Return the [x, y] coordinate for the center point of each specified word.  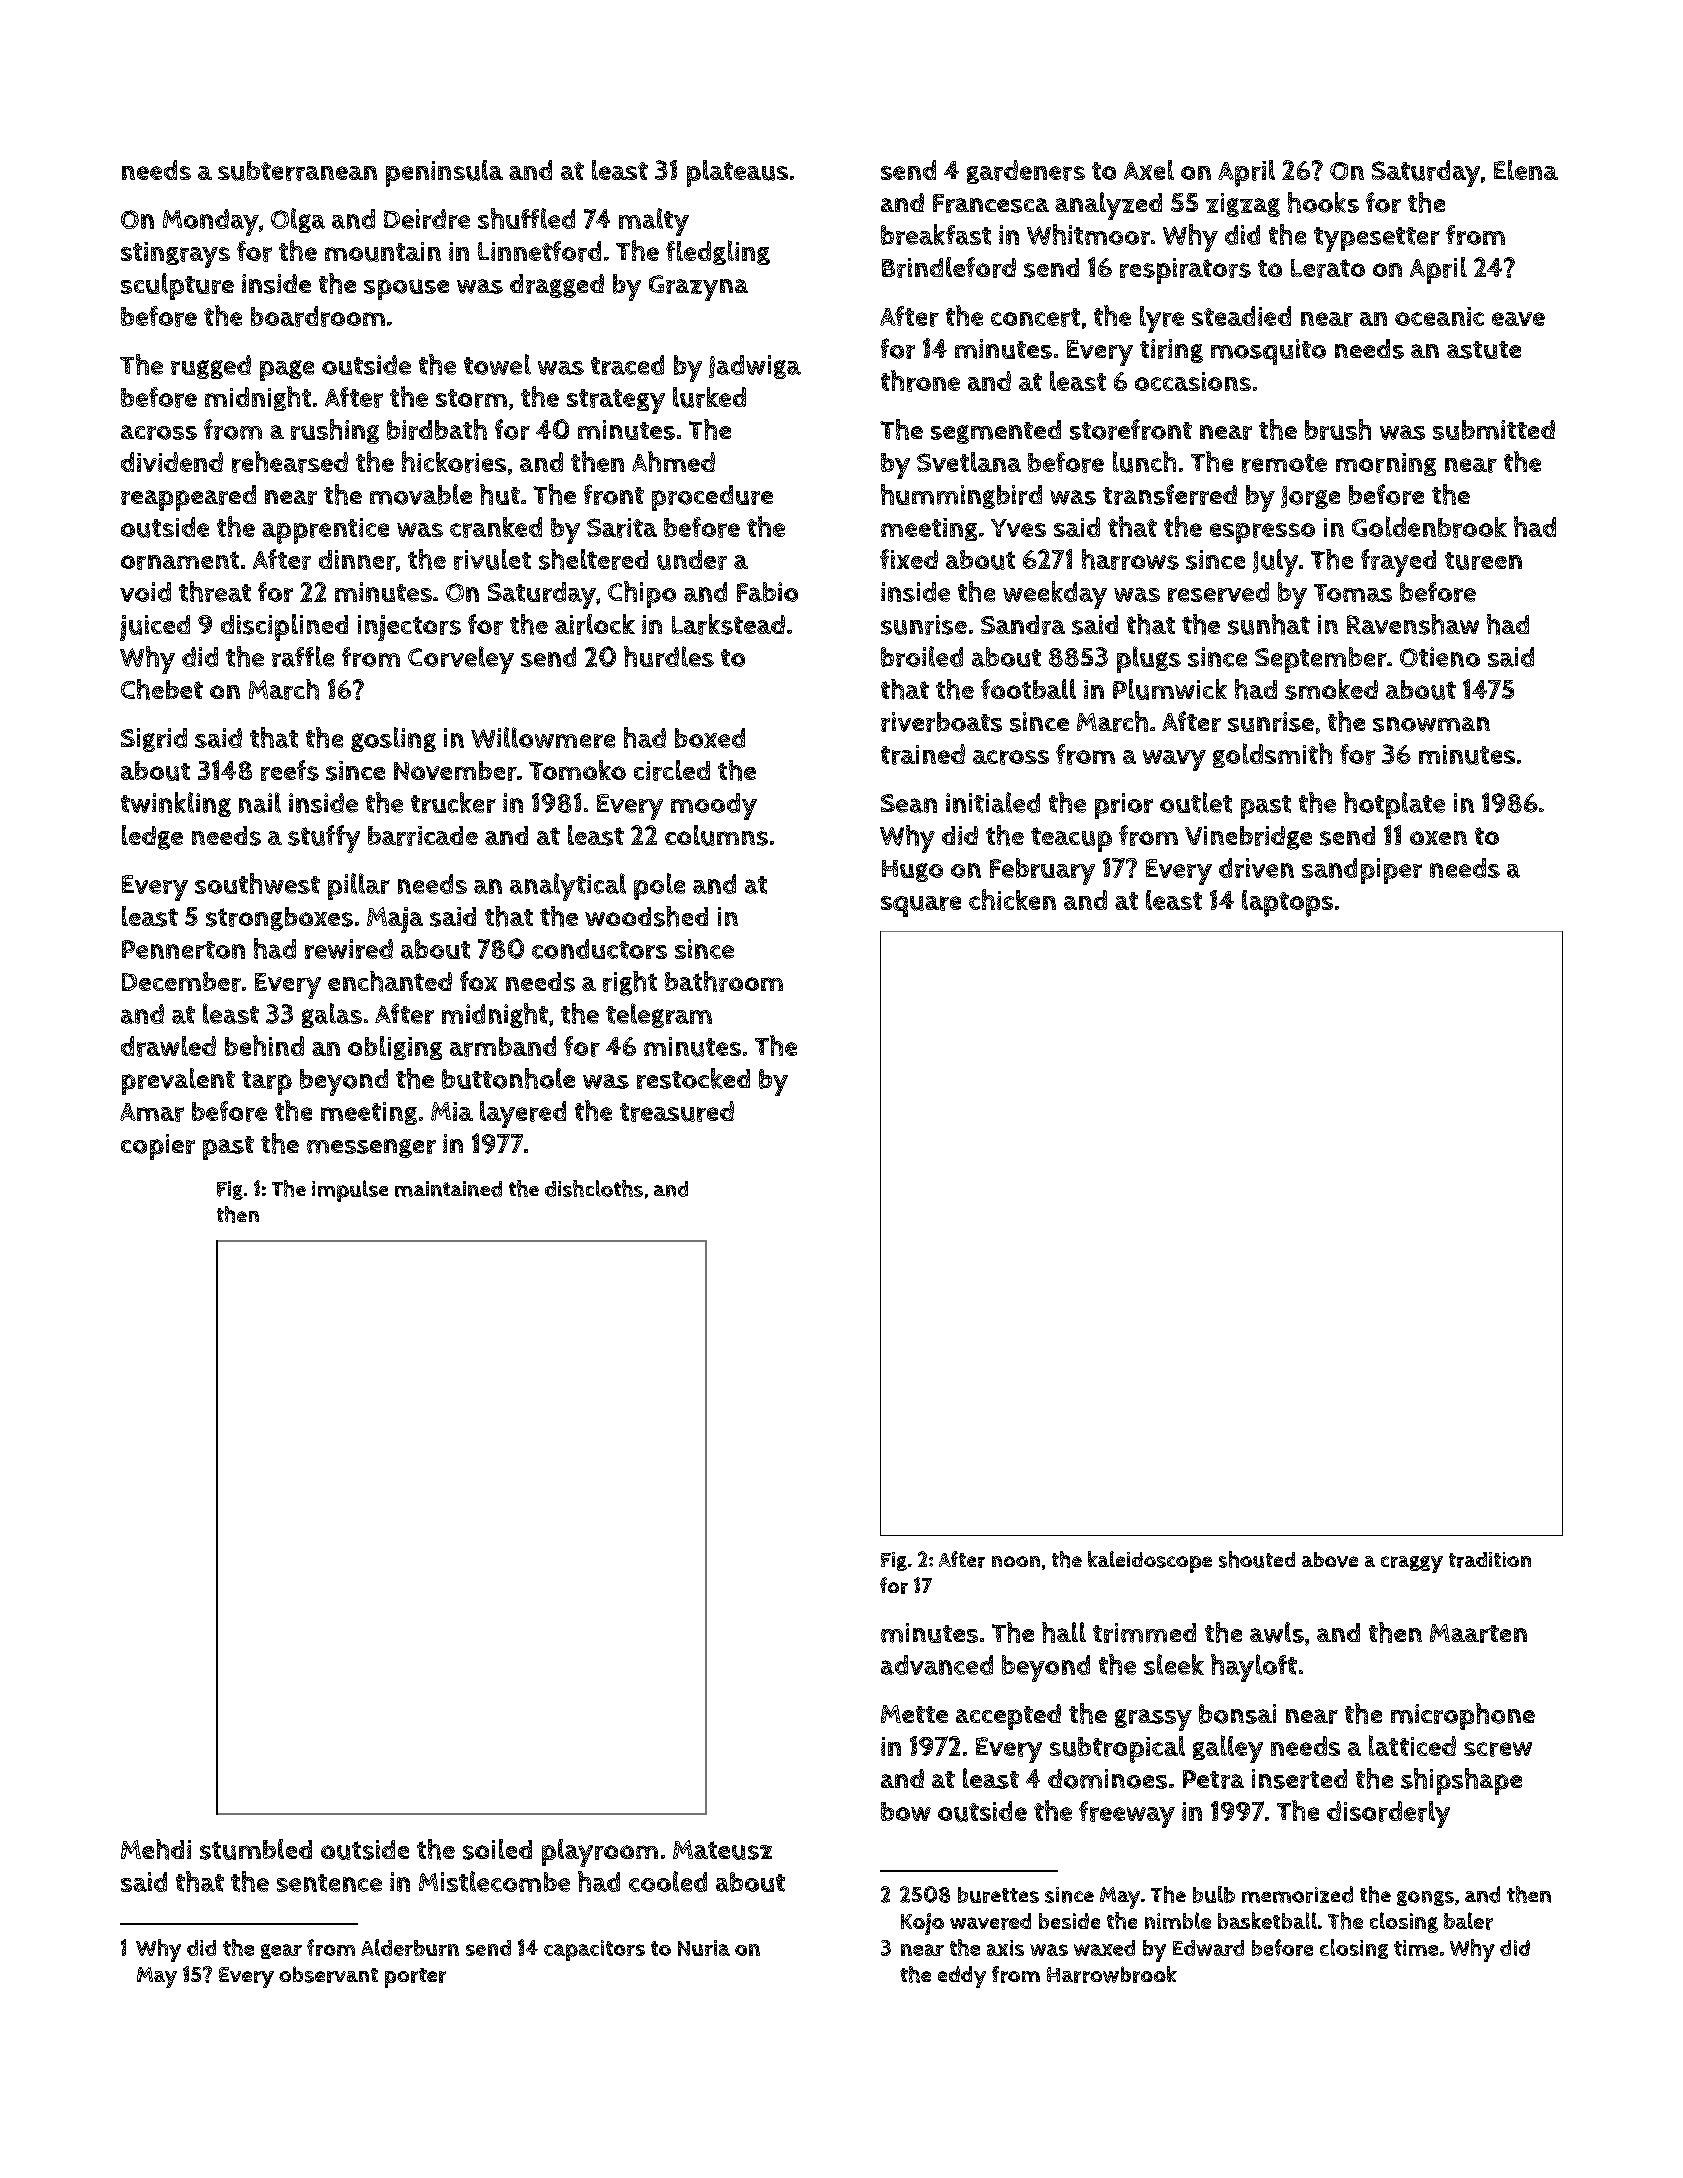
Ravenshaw [1413, 624]
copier [158, 1147]
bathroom [724, 981]
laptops [1287, 903]
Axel [1149, 170]
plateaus [737, 173]
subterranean [297, 171]
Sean [909, 803]
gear [281, 1951]
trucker [453, 802]
